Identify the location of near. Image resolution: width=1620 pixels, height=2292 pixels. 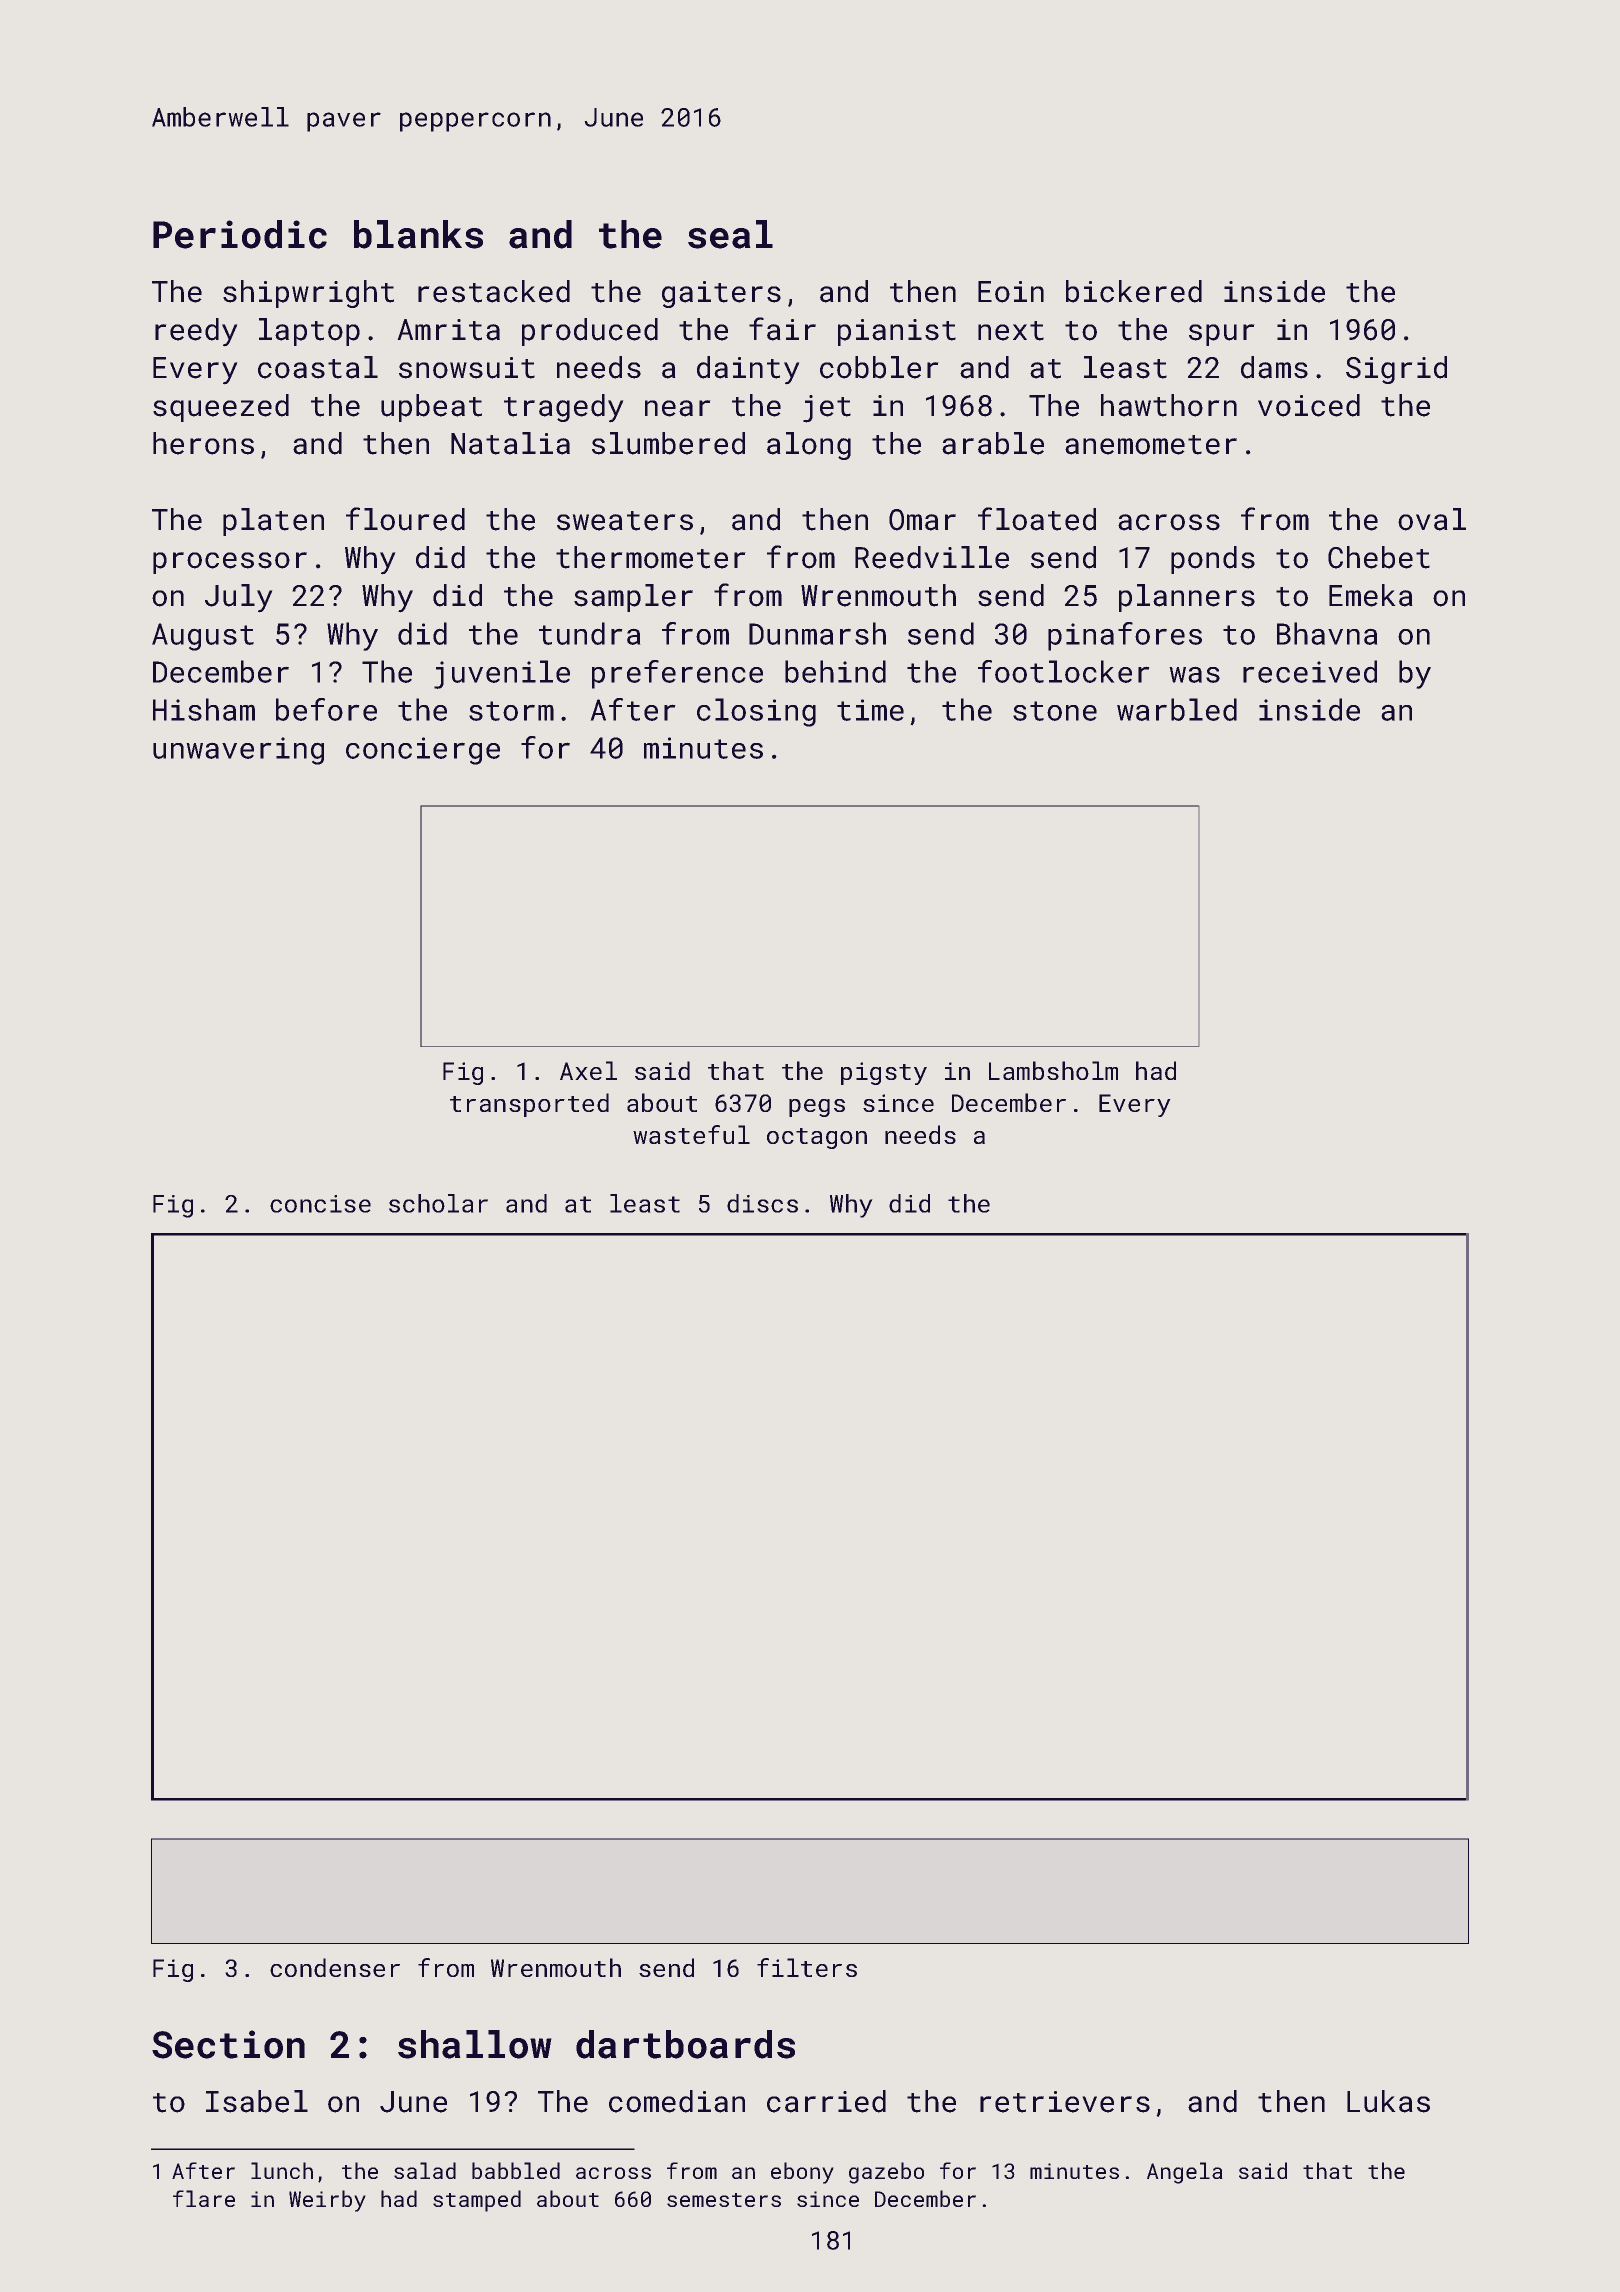
(677, 408).
